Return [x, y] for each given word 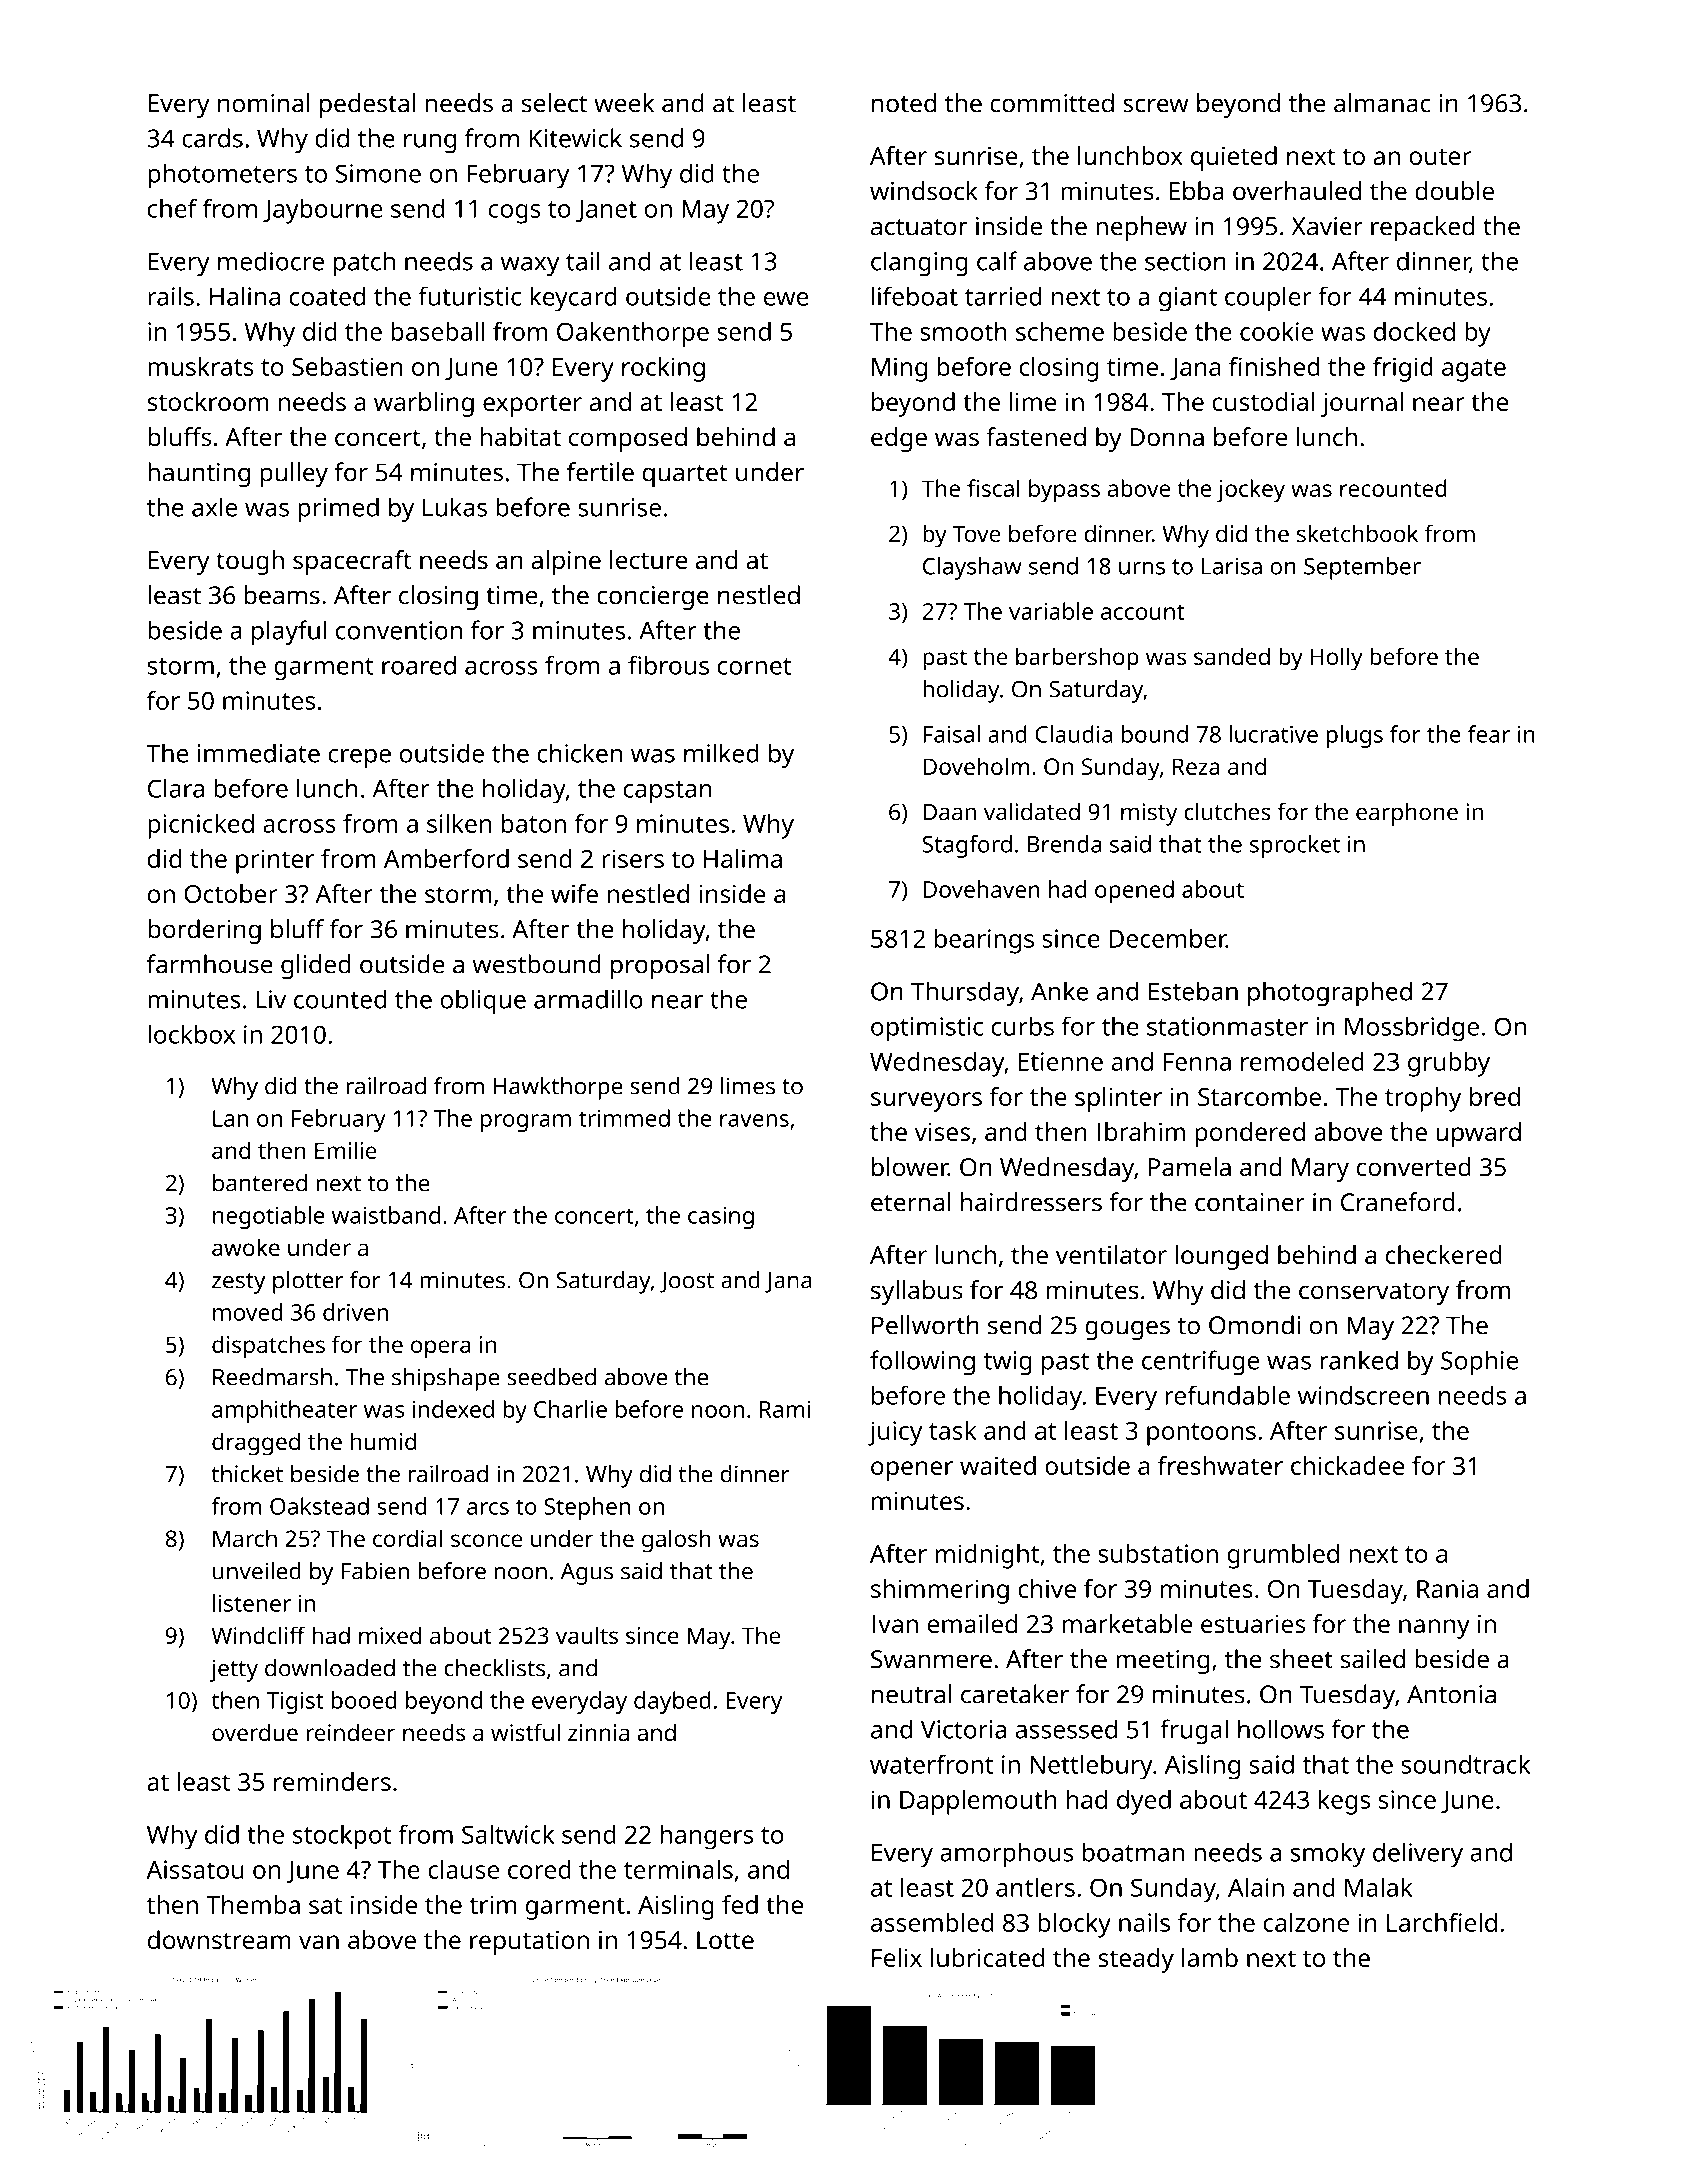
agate [1474, 370]
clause [463, 1869]
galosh [676, 1541]
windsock [924, 191]
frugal [1194, 1732]
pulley [294, 474]
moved [248, 1312]
